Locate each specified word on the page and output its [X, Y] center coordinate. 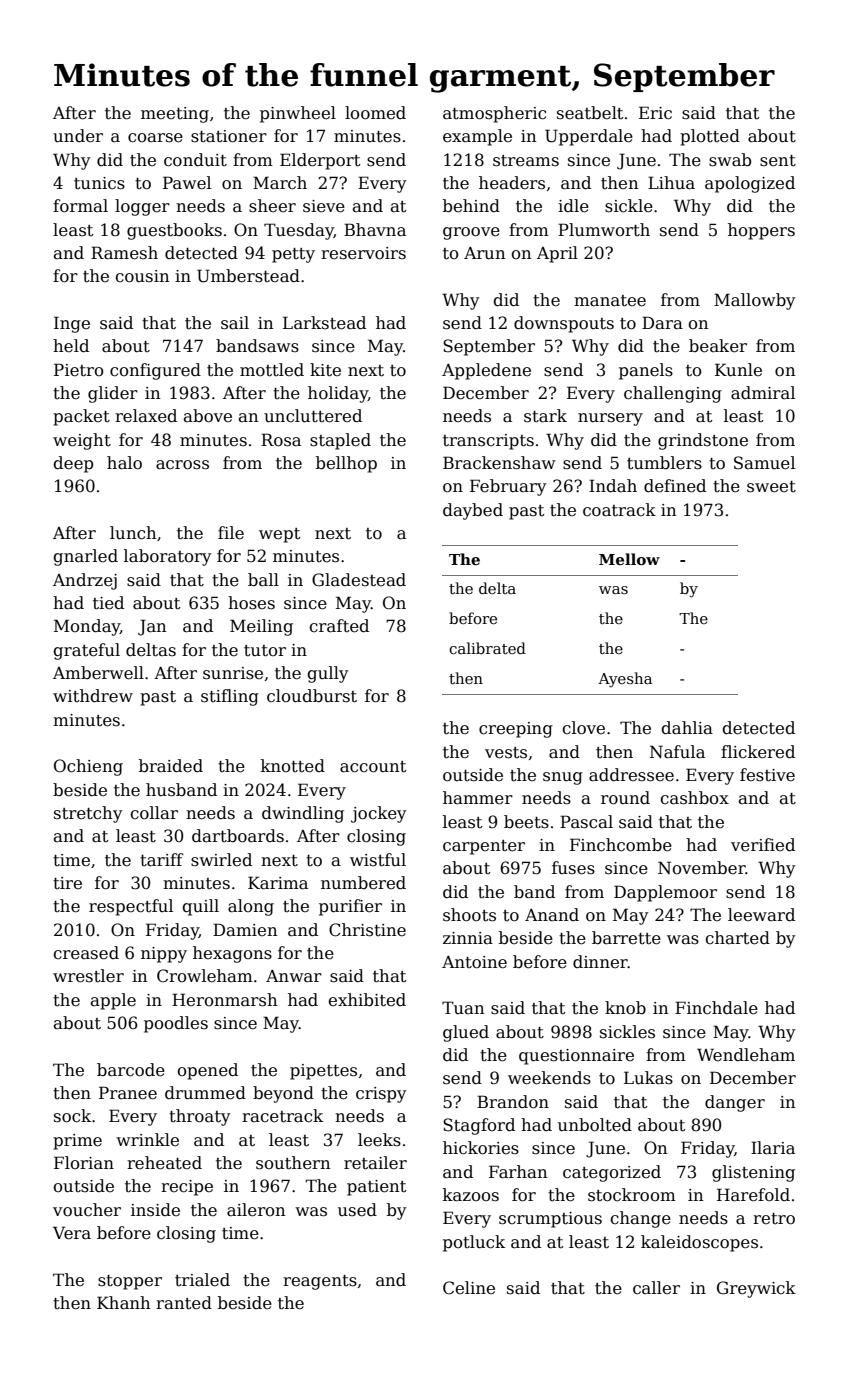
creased [86, 953]
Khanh [123, 1303]
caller [656, 1288]
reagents [320, 1282]
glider [113, 394]
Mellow [629, 559]
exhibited [367, 1000]
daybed [473, 511]
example [477, 137]
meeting [175, 115]
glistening [753, 1173]
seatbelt [590, 113]
